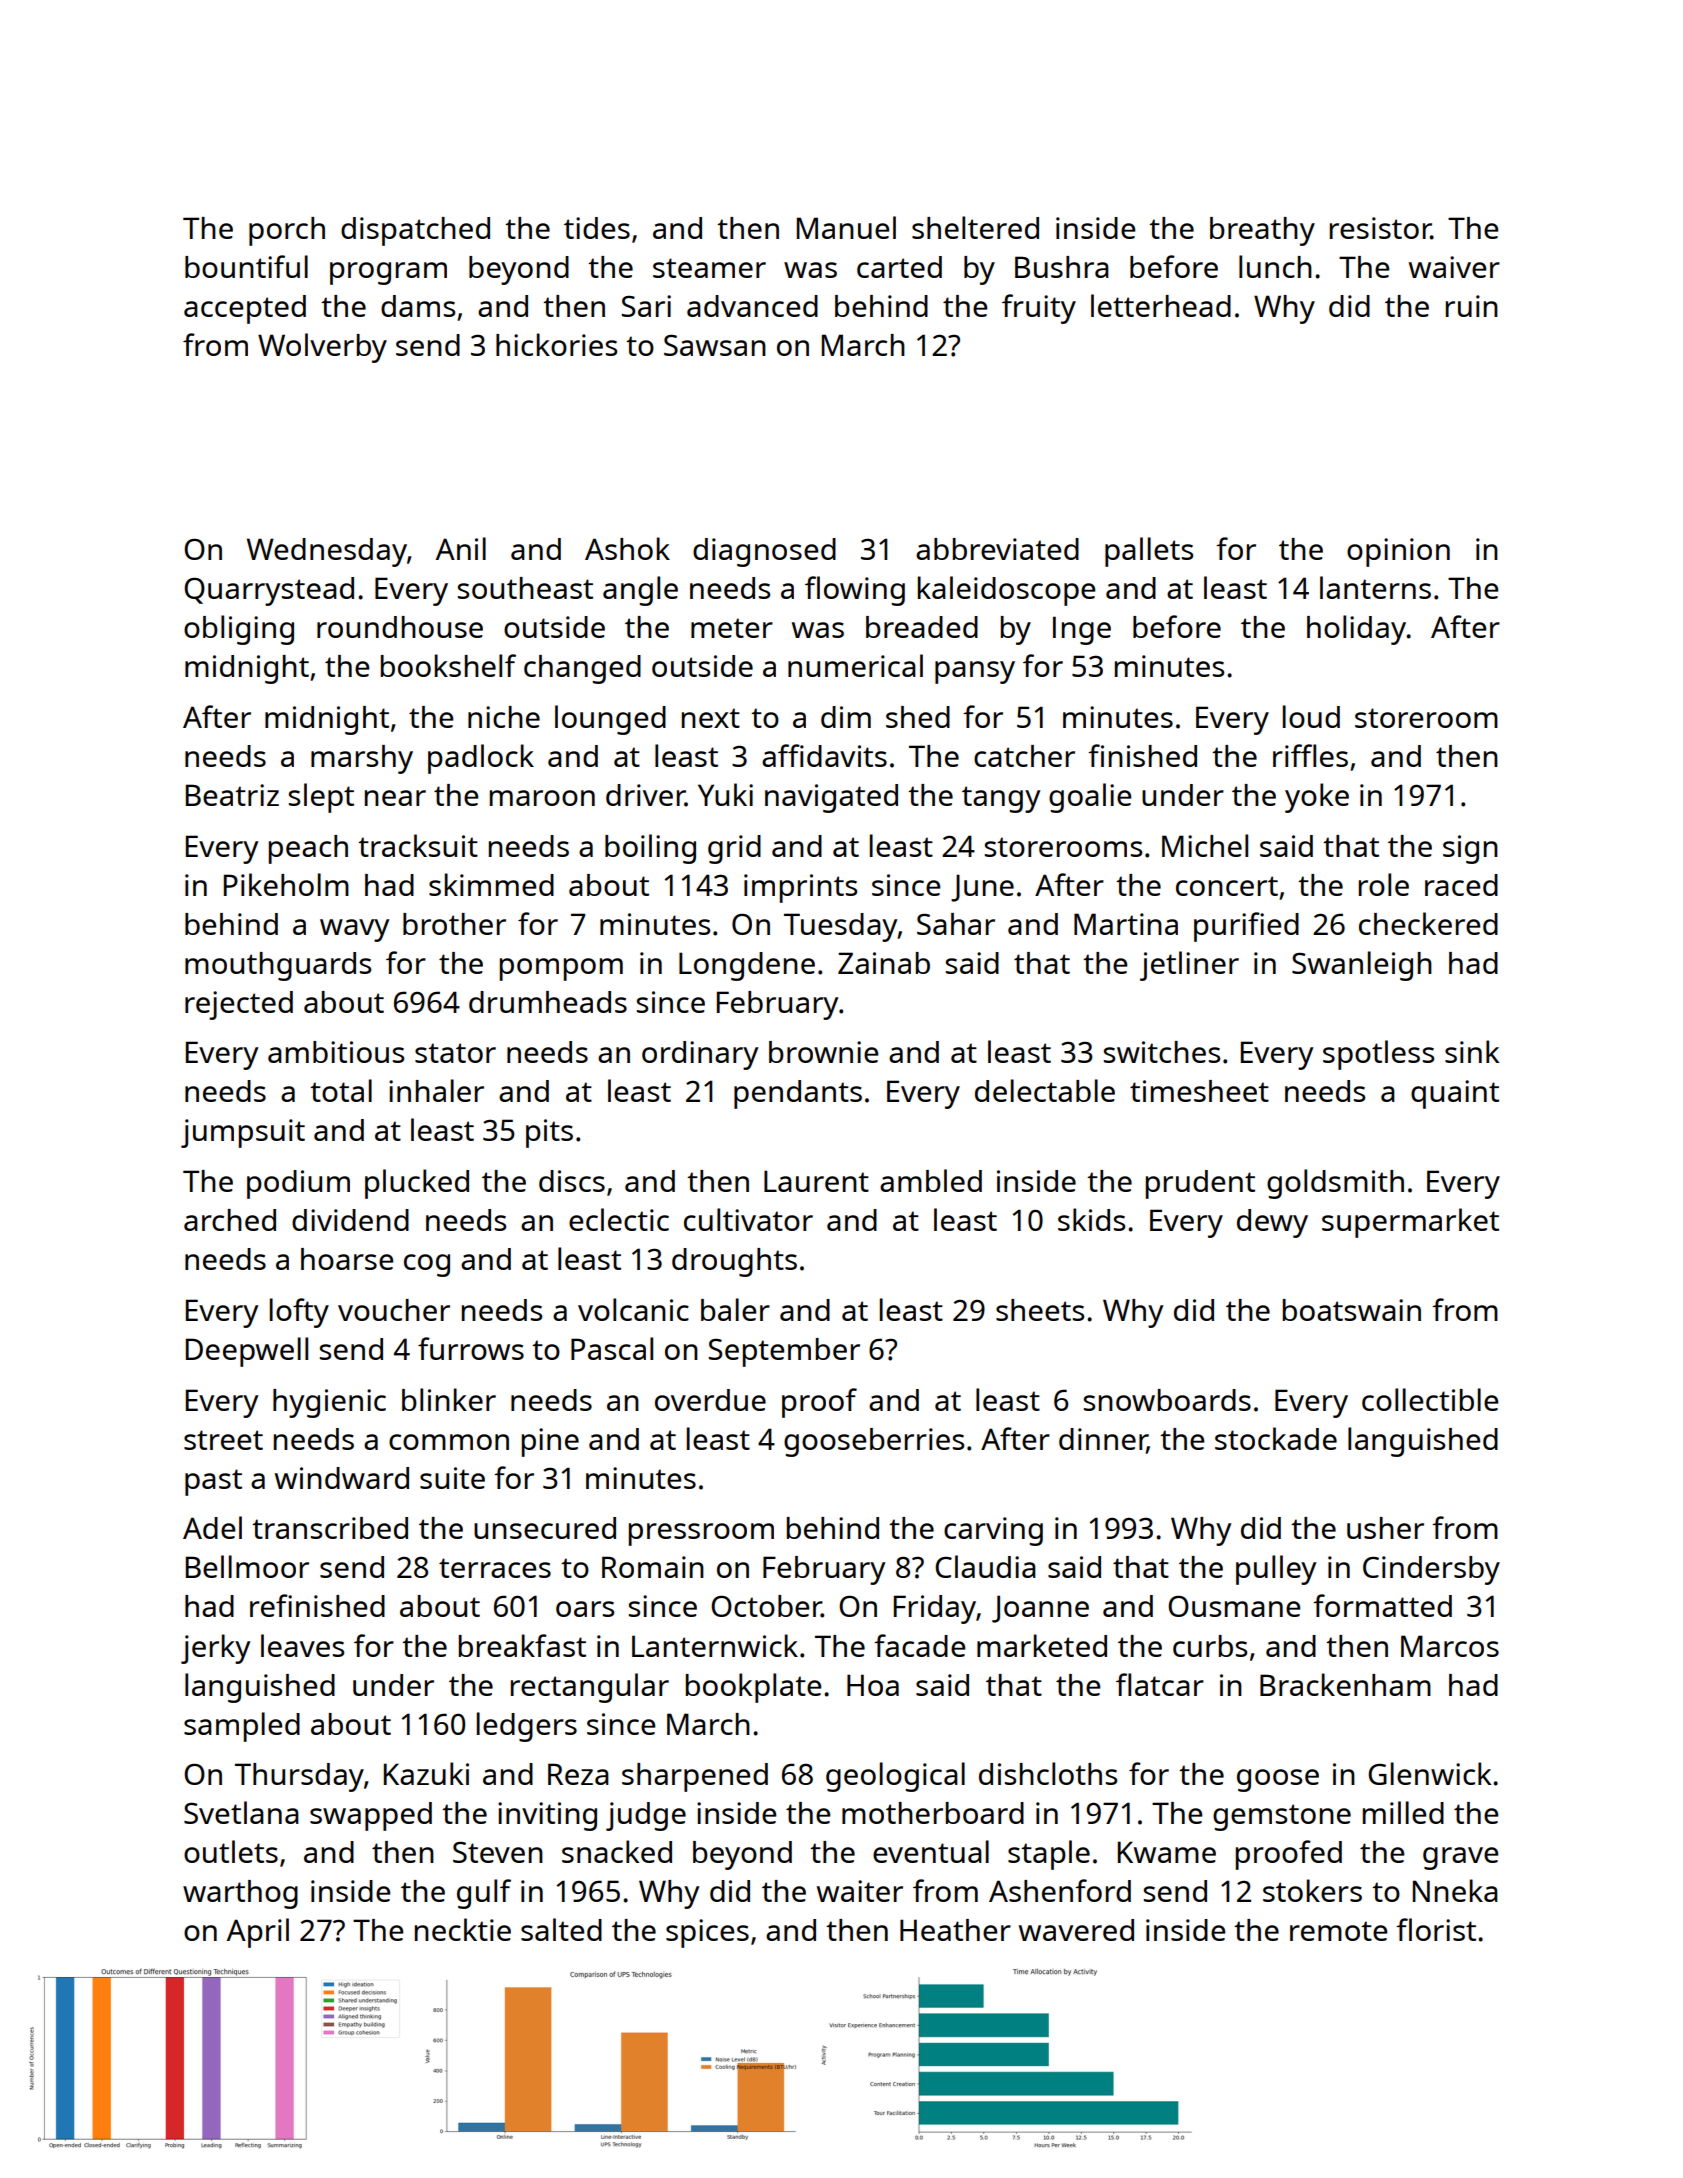 This image has height=2178, width=1683. I want to click on supermarket, so click(1410, 1223).
